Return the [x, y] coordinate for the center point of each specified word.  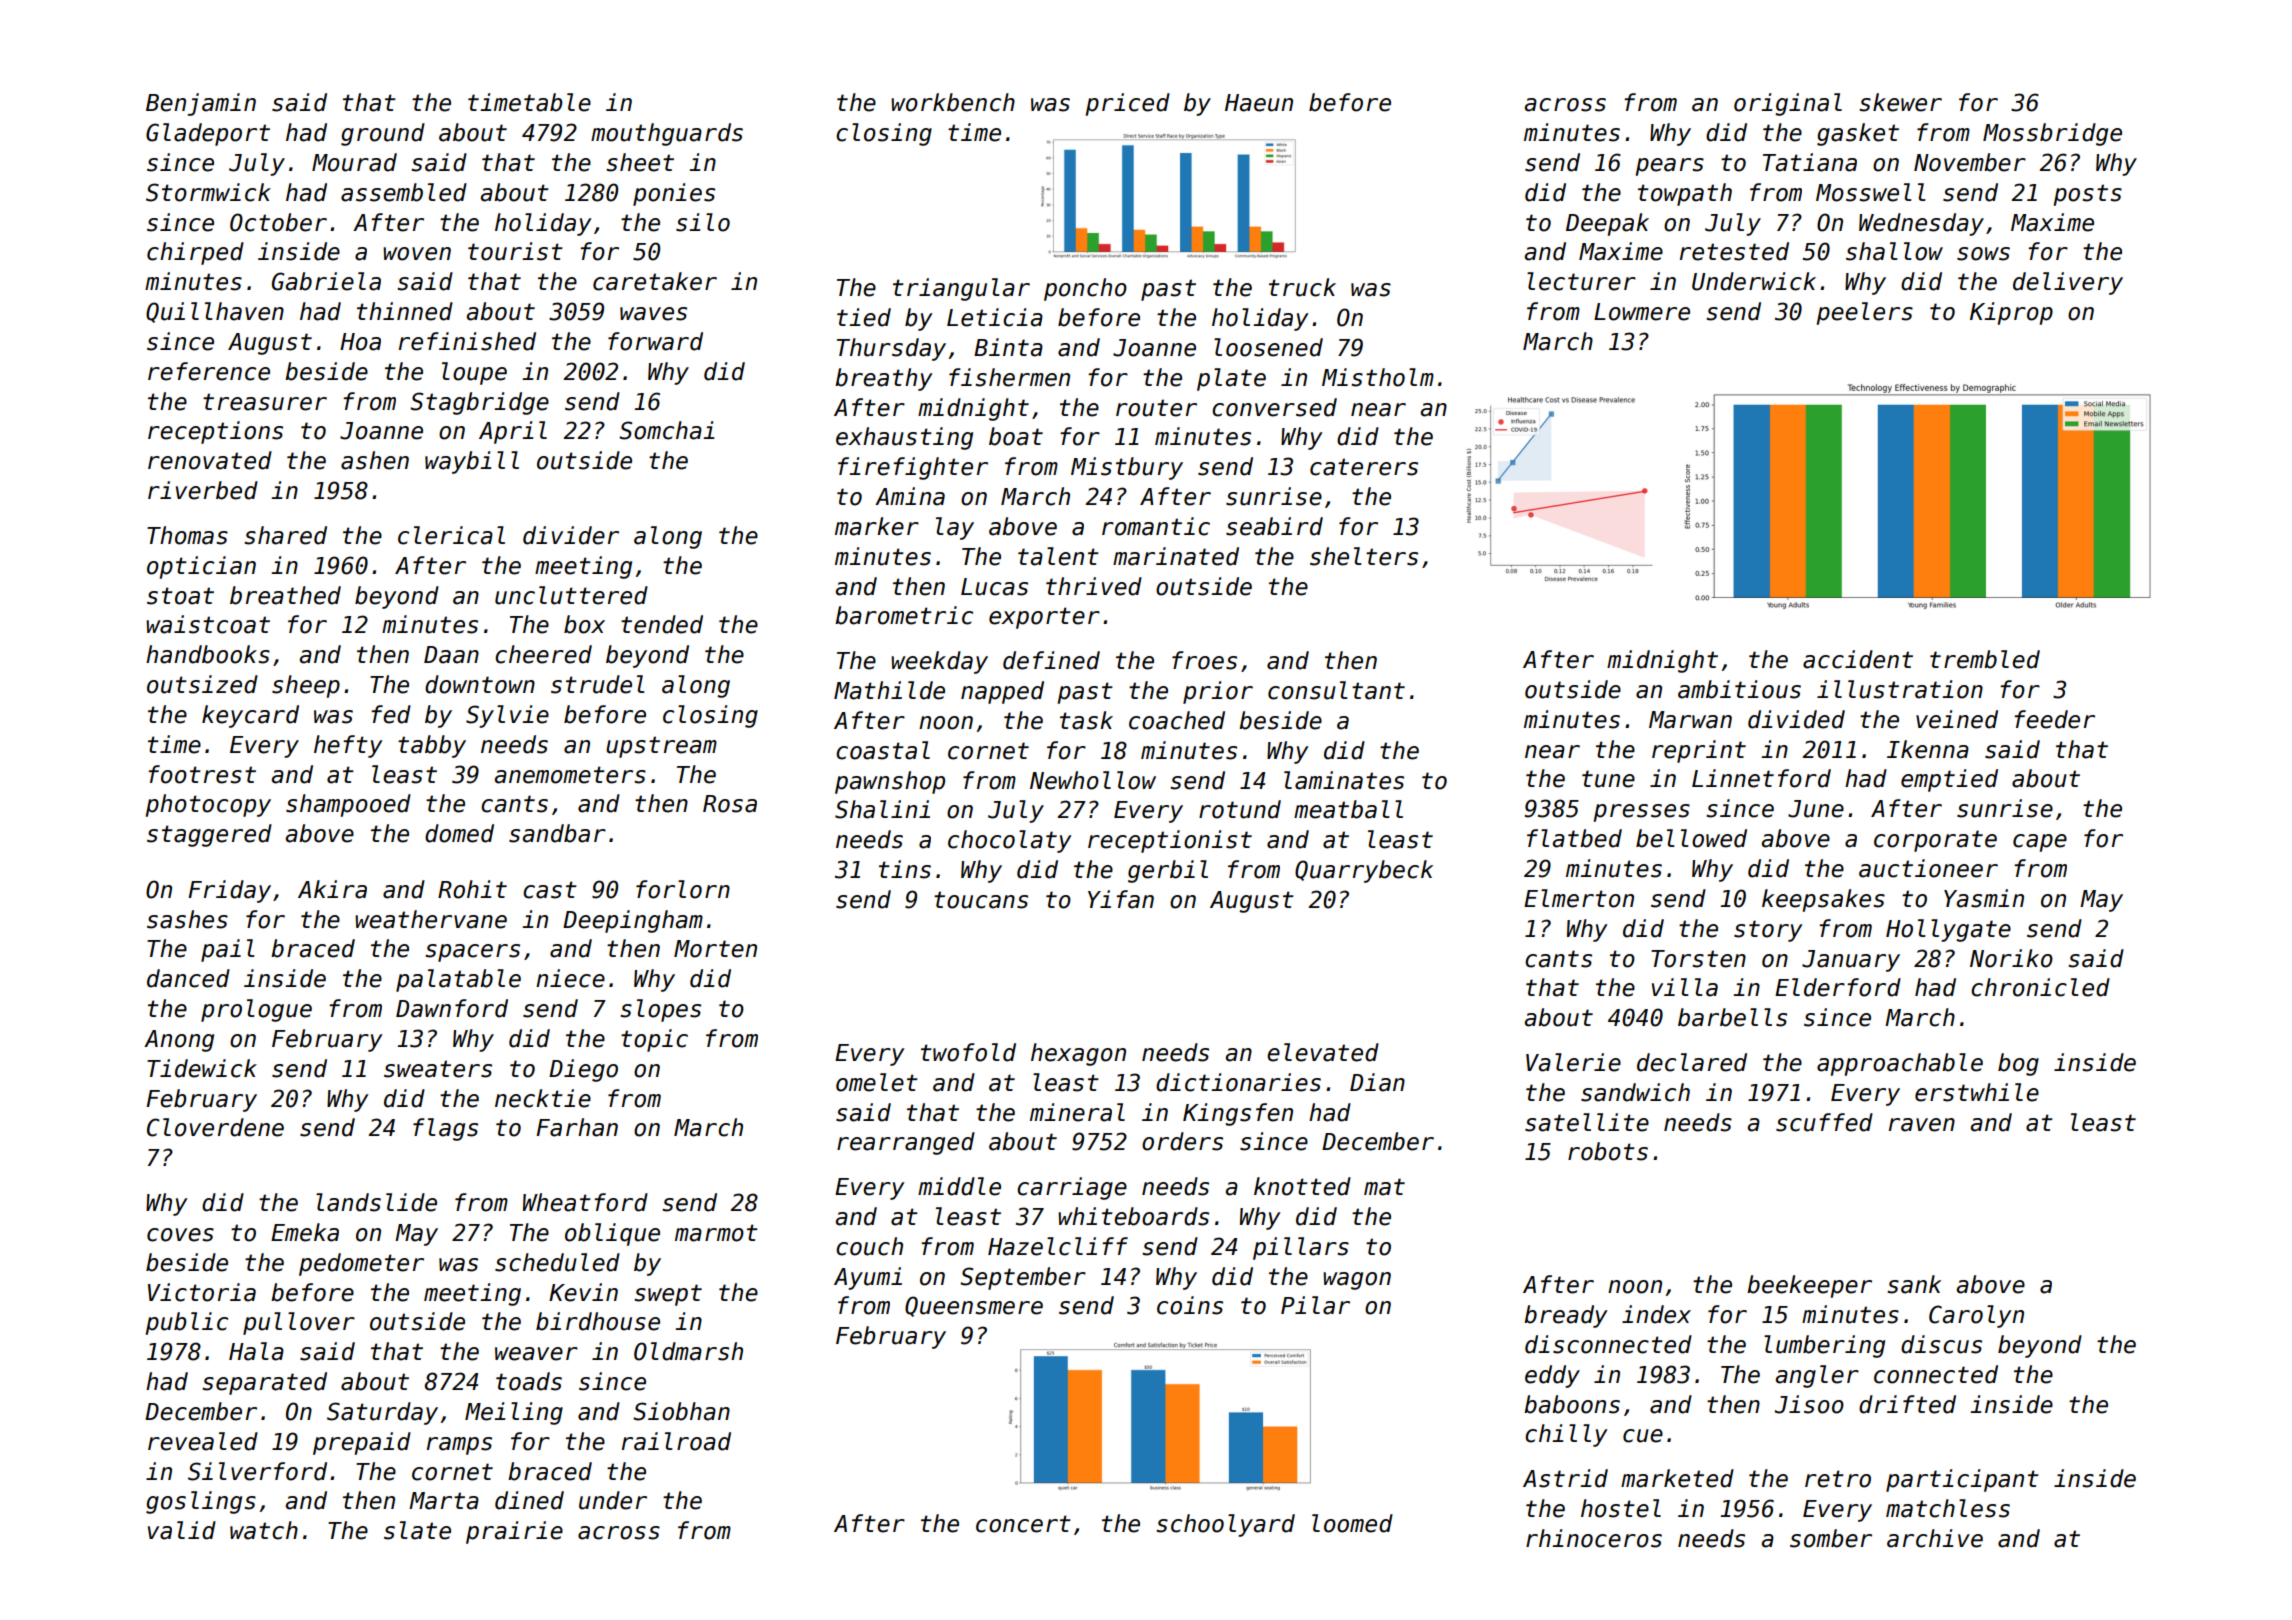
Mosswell [1871, 192]
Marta [444, 1501]
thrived [1094, 586]
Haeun [1259, 103]
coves [180, 1235]
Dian [1377, 1082]
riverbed [203, 490]
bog [2018, 1064]
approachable [1900, 1064]
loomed [1352, 1523]
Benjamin [201, 104]
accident [1858, 659]
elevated [1323, 1052]
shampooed [348, 805]
